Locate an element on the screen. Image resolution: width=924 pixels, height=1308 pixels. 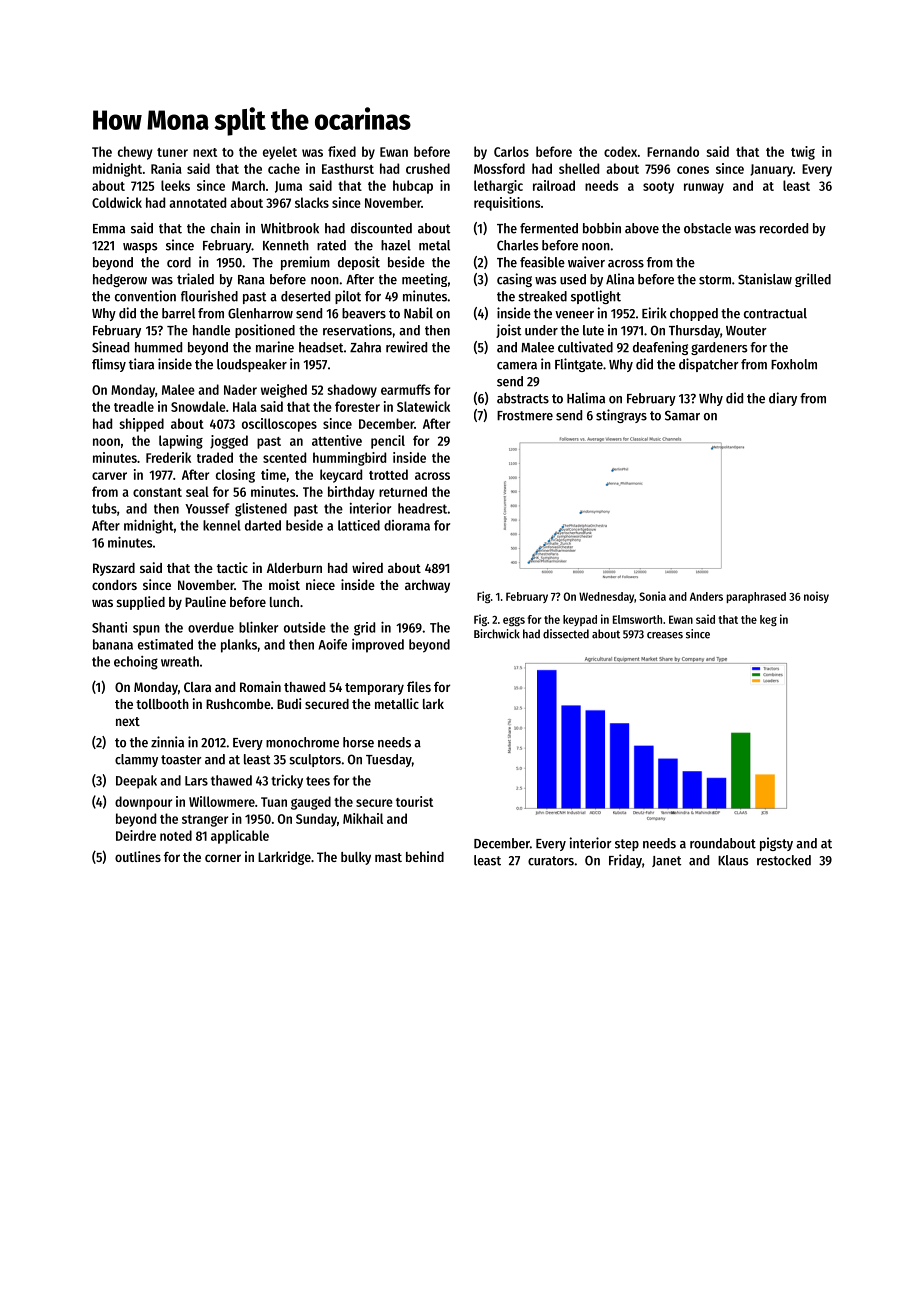
Mossford is located at coordinates (499, 168).
